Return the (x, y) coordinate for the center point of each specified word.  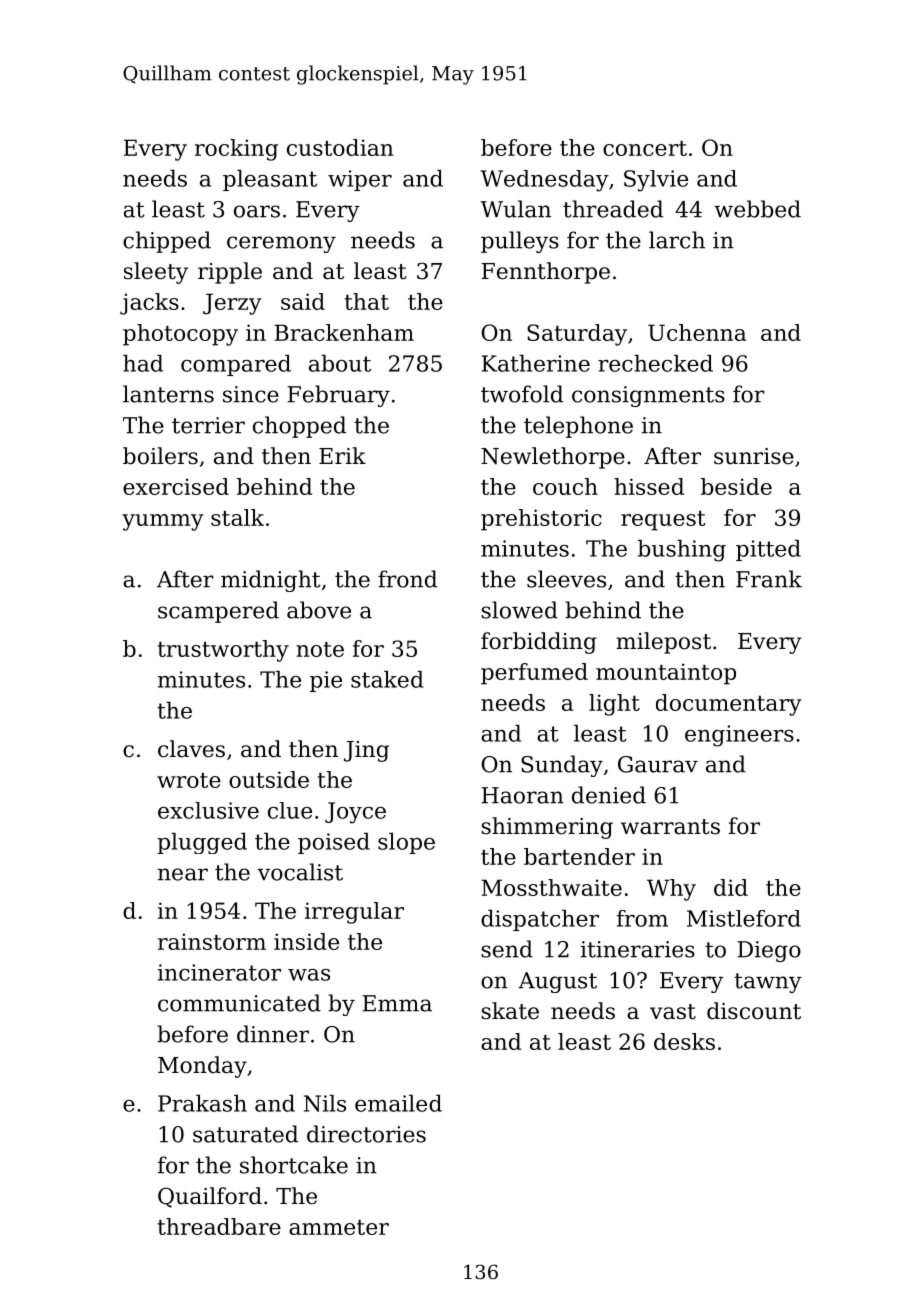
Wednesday (545, 181)
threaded (613, 209)
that (367, 301)
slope (406, 843)
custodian (340, 147)
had (143, 363)
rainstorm (212, 941)
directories (366, 1134)
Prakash (202, 1103)
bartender (579, 856)
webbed (757, 209)
